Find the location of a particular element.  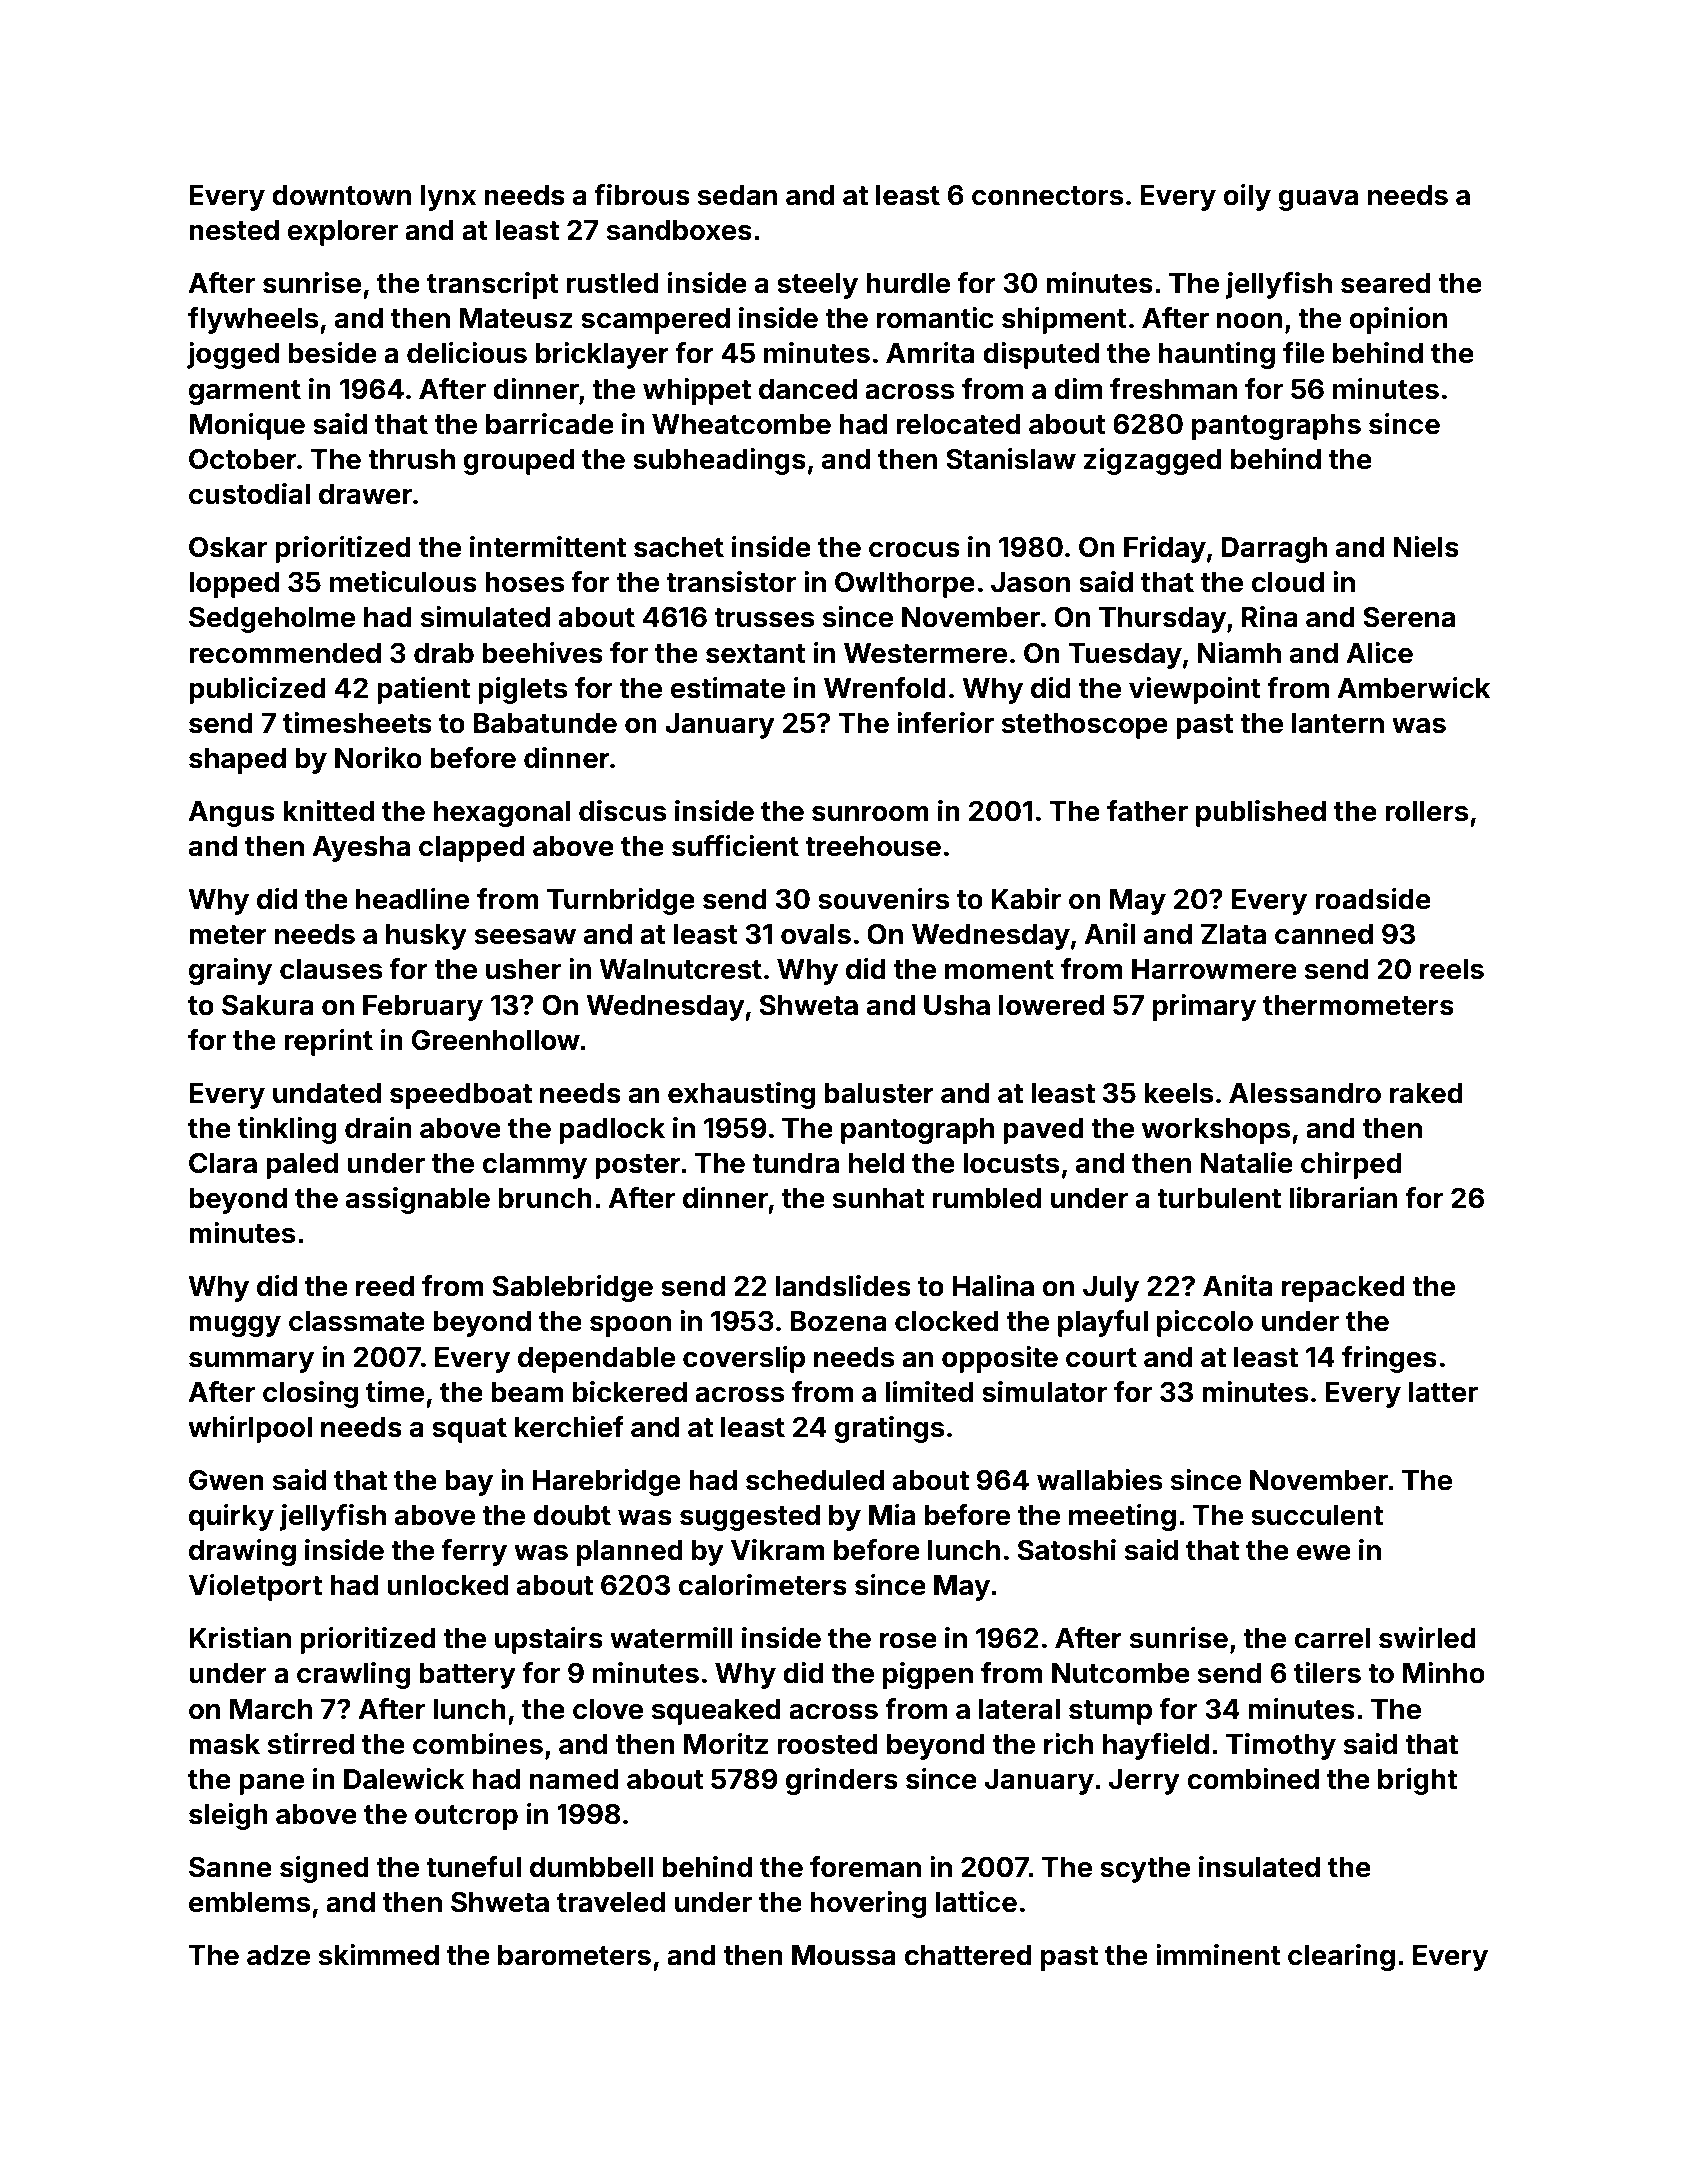

Noriko is located at coordinates (378, 758).
